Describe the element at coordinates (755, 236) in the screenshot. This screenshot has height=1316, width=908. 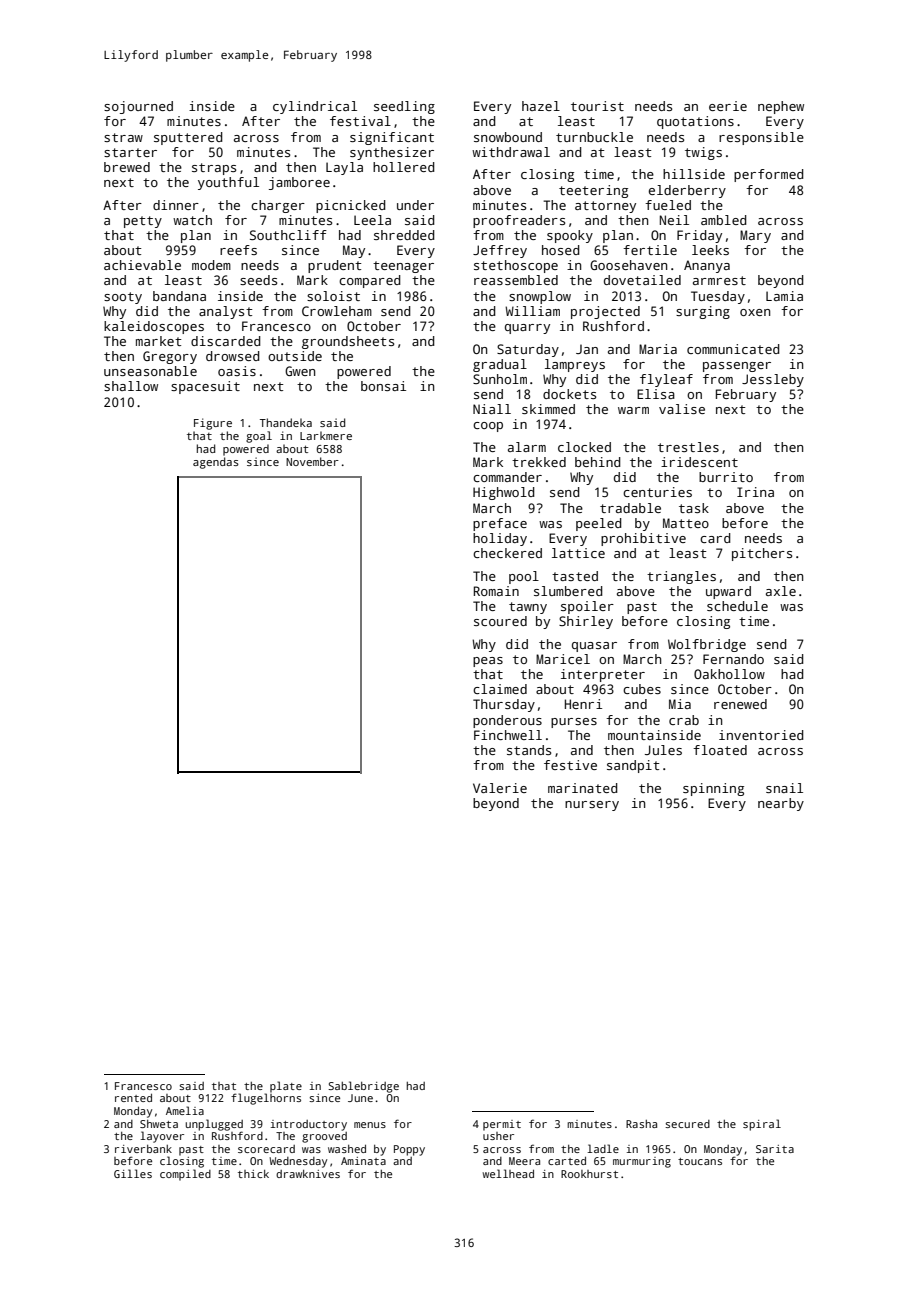
I see `Mary` at that location.
